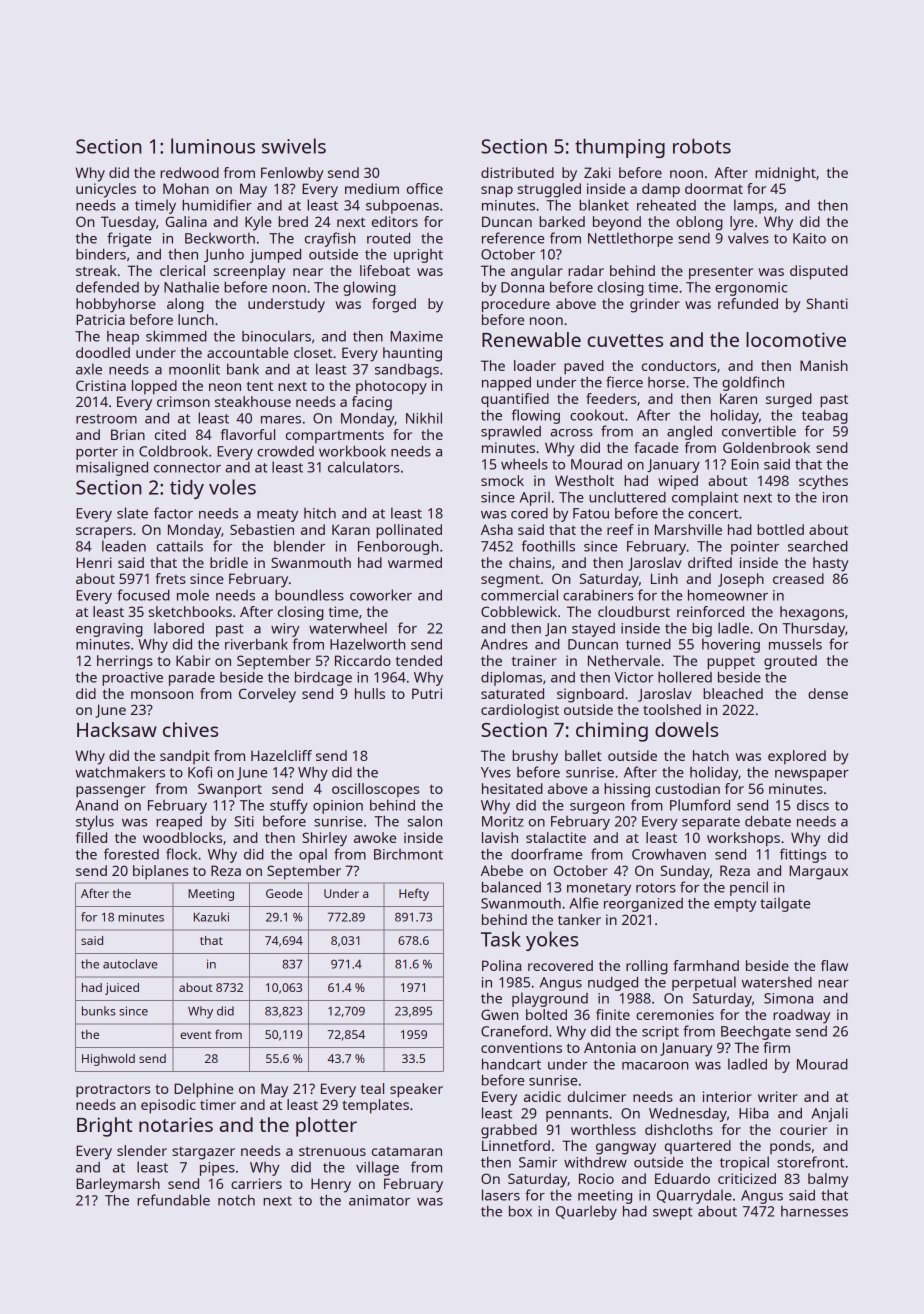  Describe the element at coordinates (825, 417) in the image. I see `teabag` at that location.
